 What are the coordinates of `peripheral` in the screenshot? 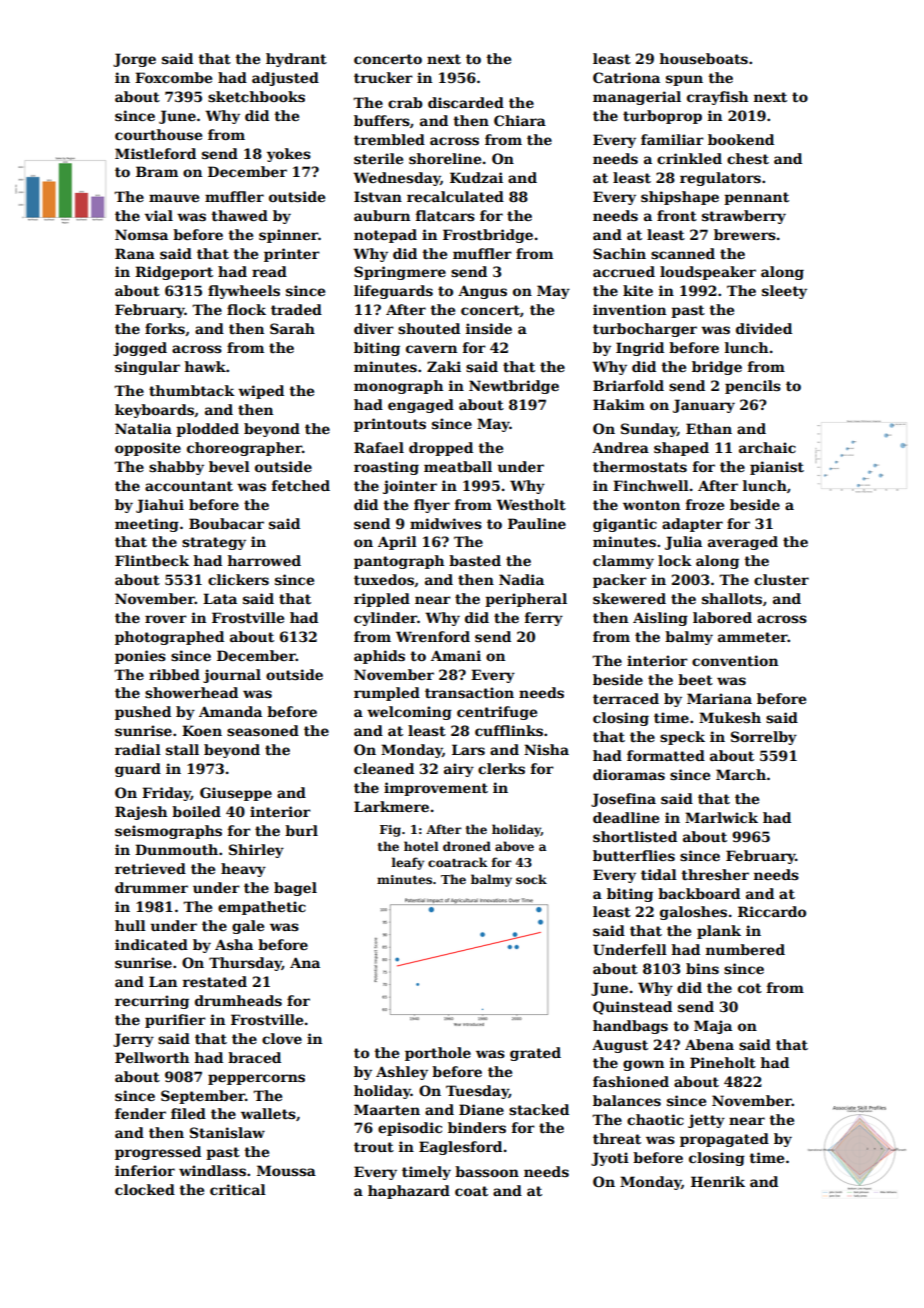 It's located at (526, 600).
